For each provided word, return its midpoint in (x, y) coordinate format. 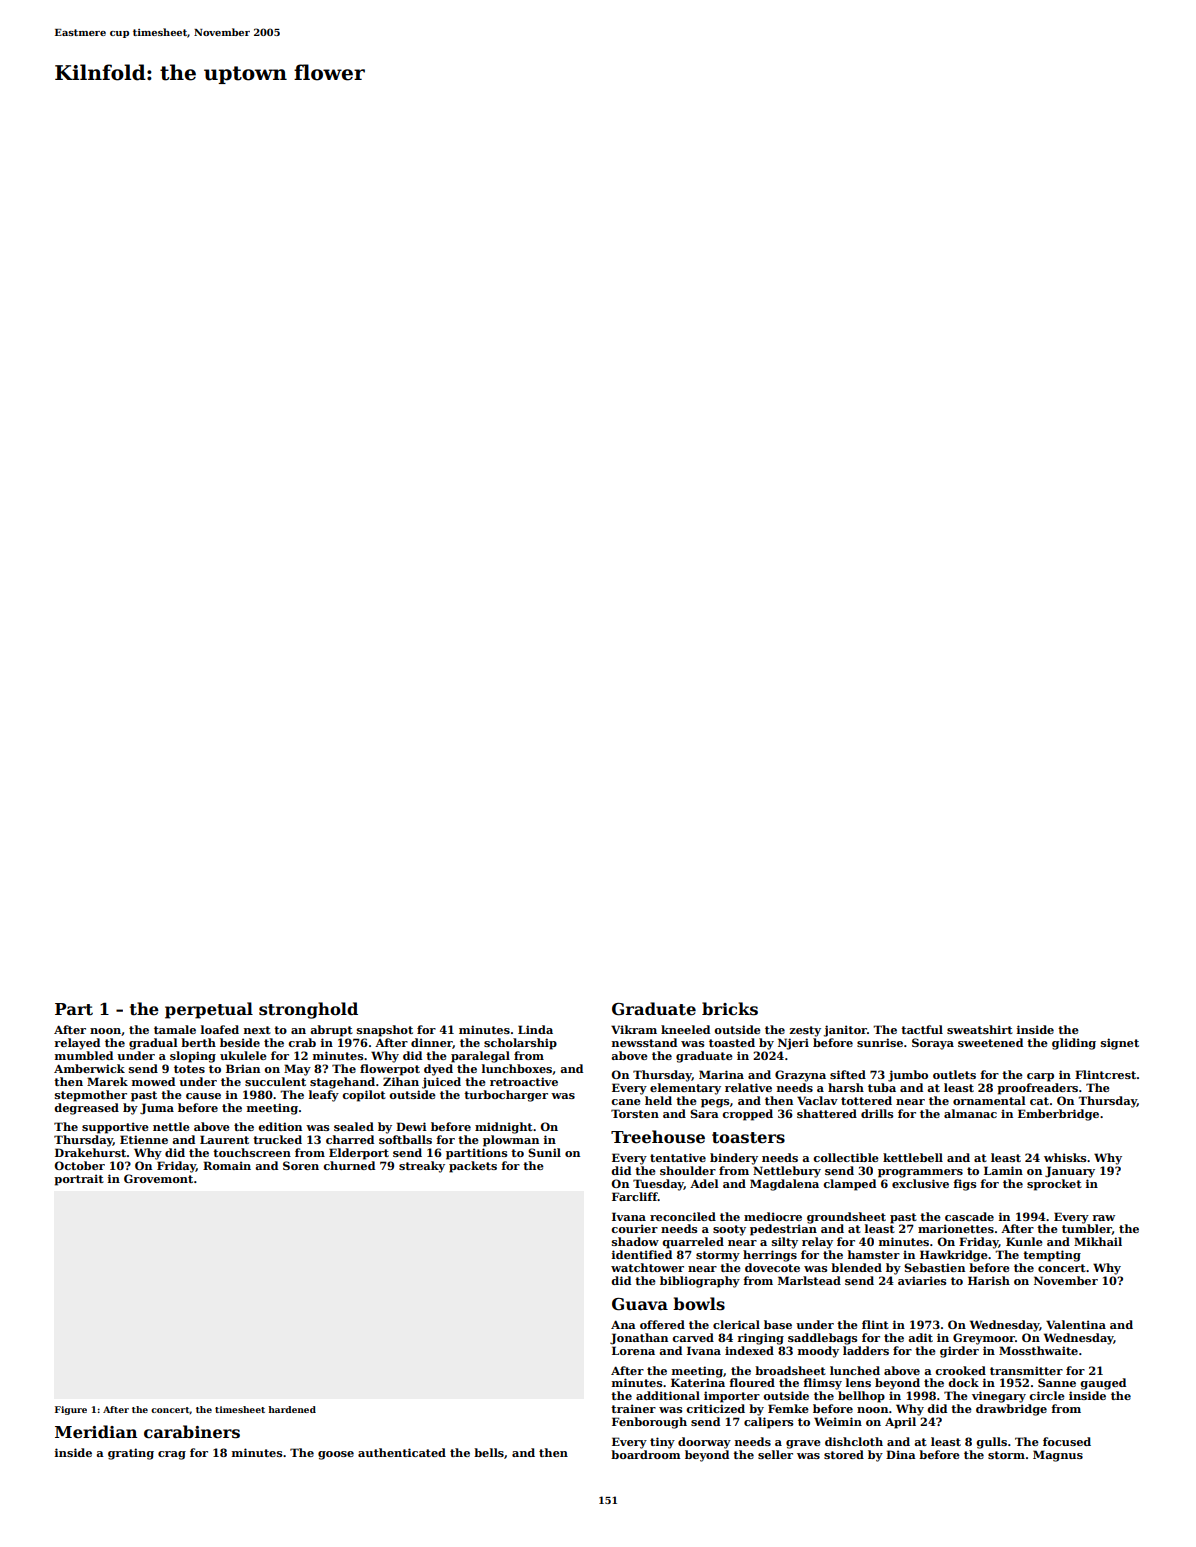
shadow (635, 1241)
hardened (292, 1409)
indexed (749, 1350)
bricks (730, 1009)
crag (172, 1455)
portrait (79, 1180)
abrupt (331, 1031)
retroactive (524, 1081)
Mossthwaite (1038, 1350)
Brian (243, 1068)
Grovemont (158, 1178)
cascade (969, 1216)
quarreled (693, 1243)
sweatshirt (980, 1029)
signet (1120, 1044)
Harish (989, 1280)
